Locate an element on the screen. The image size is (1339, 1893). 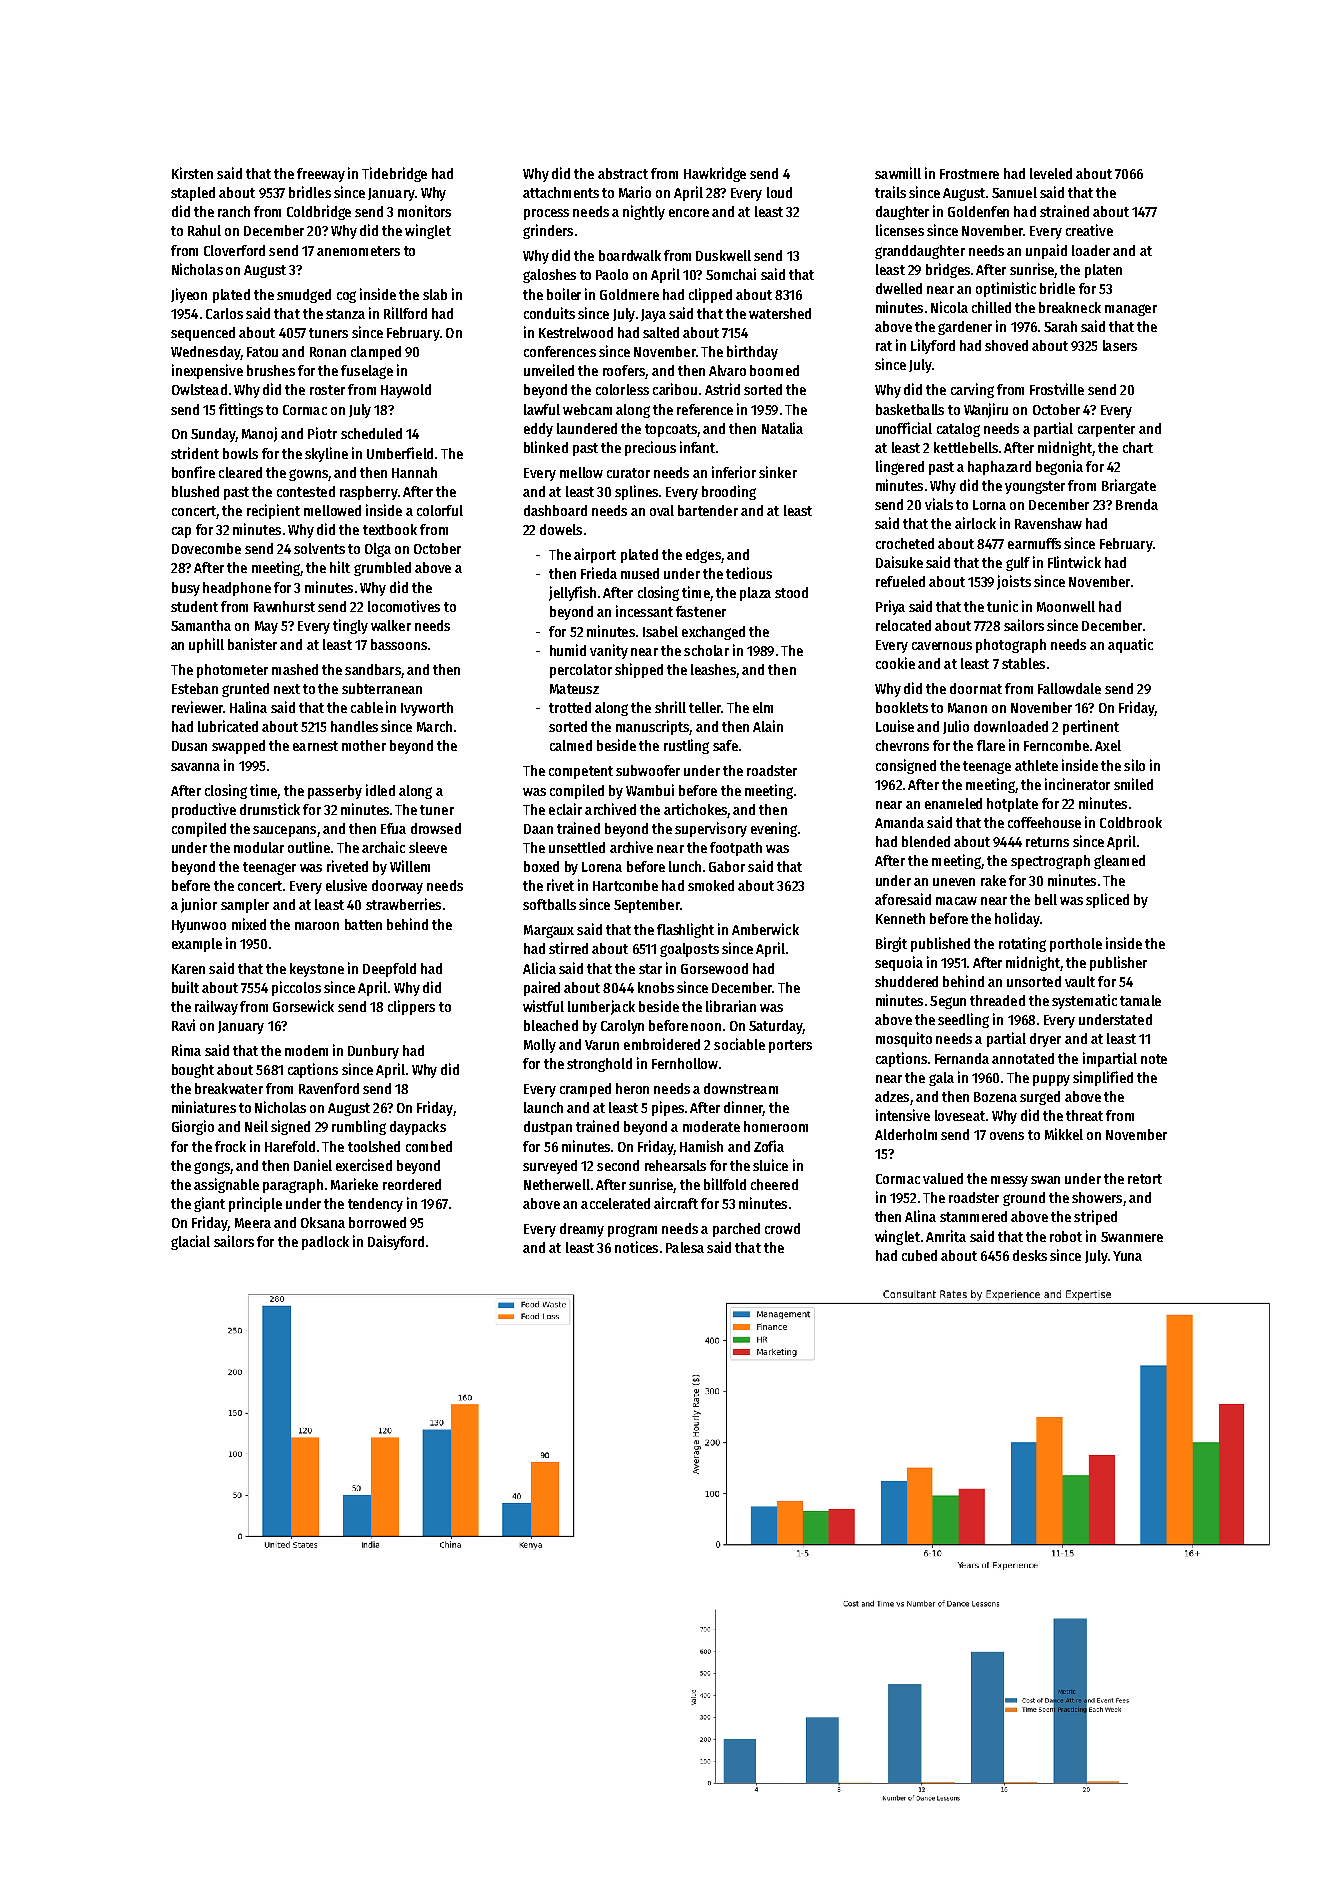
plaza is located at coordinates (755, 594).
